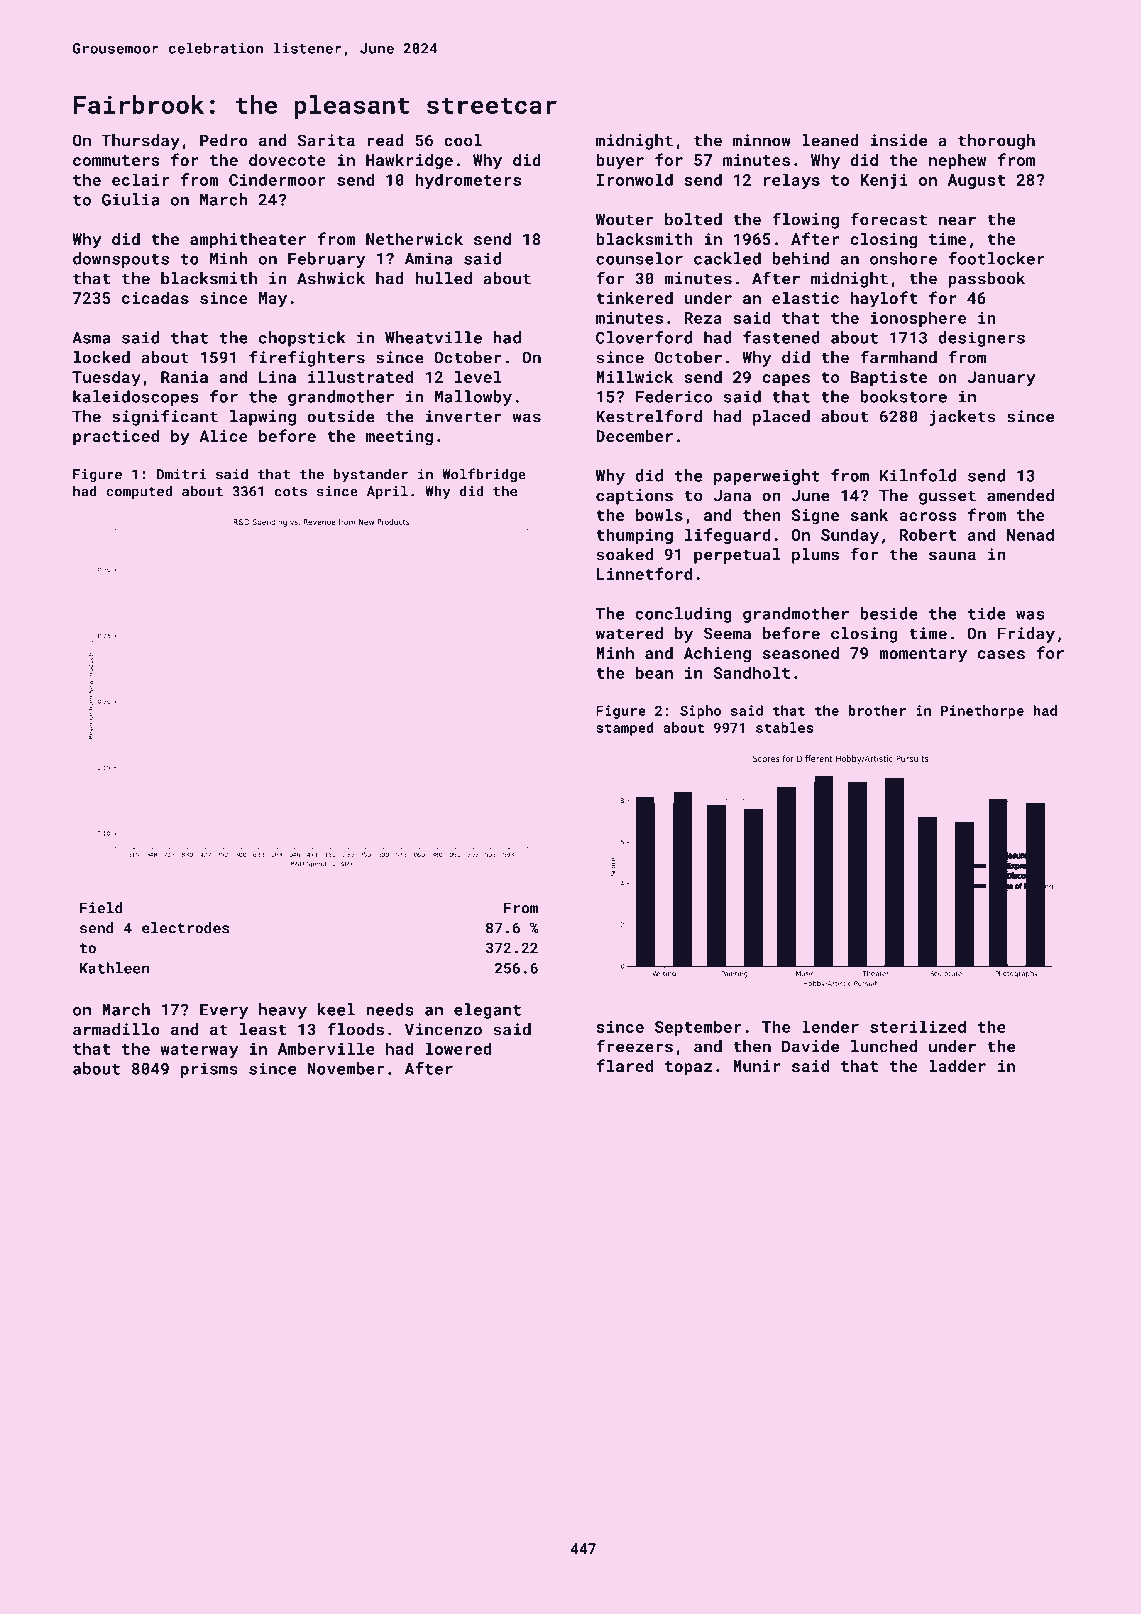  Describe the element at coordinates (459, 1048) in the screenshot. I see `lowered` at that location.
